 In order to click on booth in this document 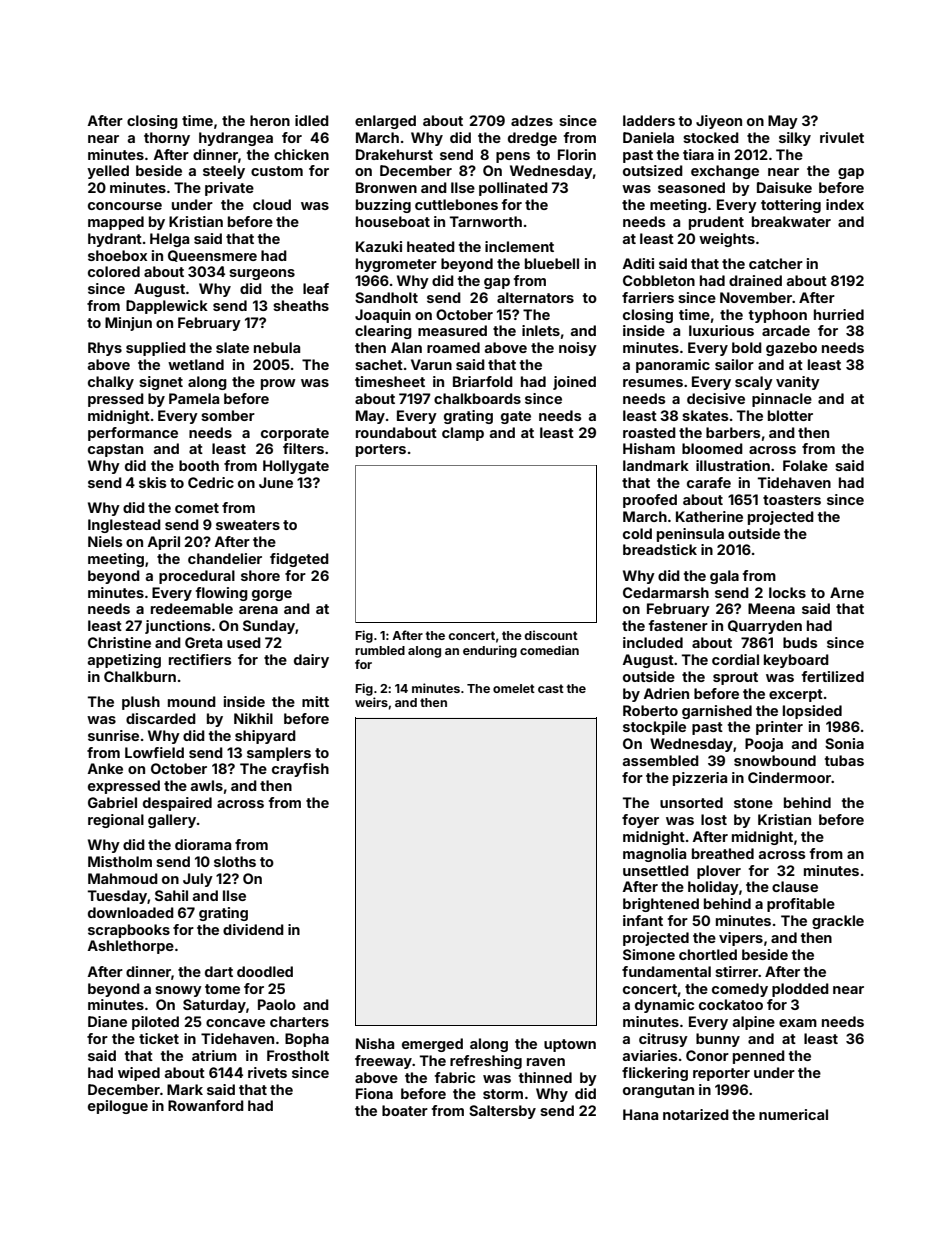, I will do `click(199, 465)`.
